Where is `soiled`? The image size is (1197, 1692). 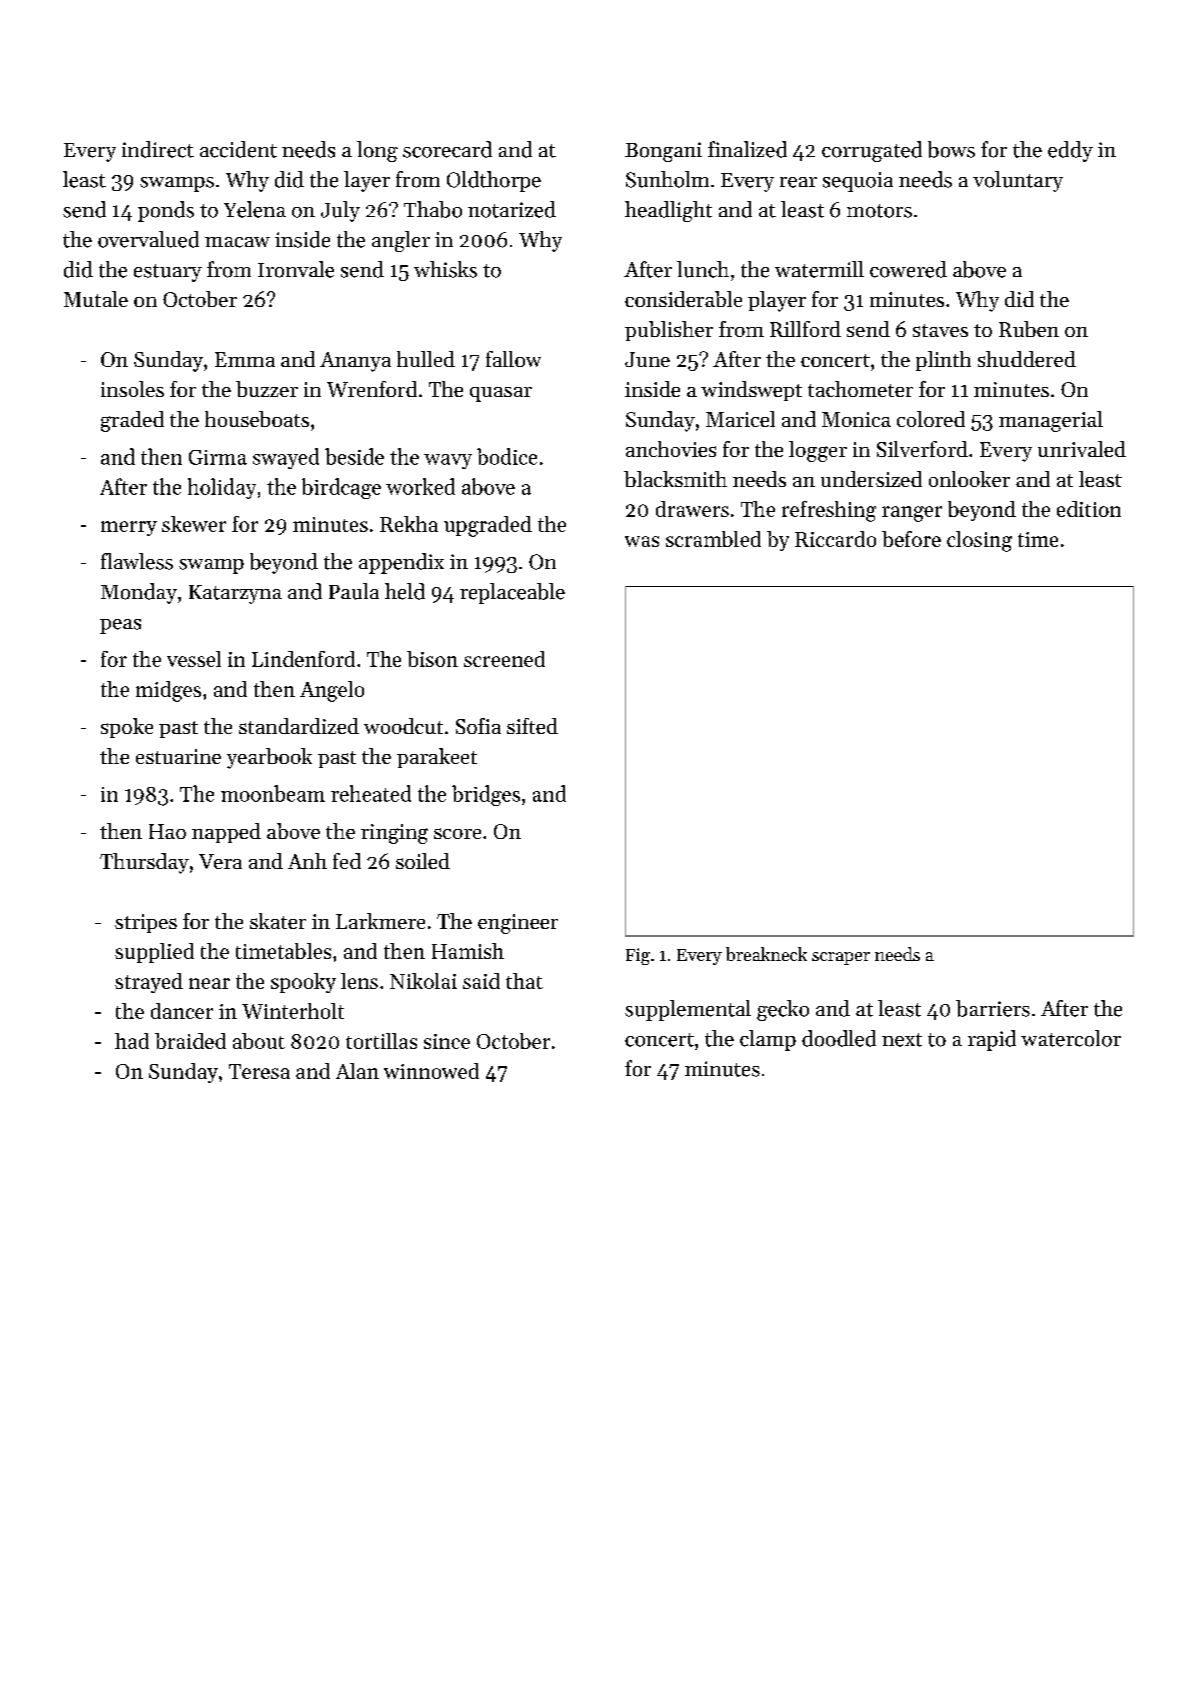
soiled is located at coordinates (423, 861).
